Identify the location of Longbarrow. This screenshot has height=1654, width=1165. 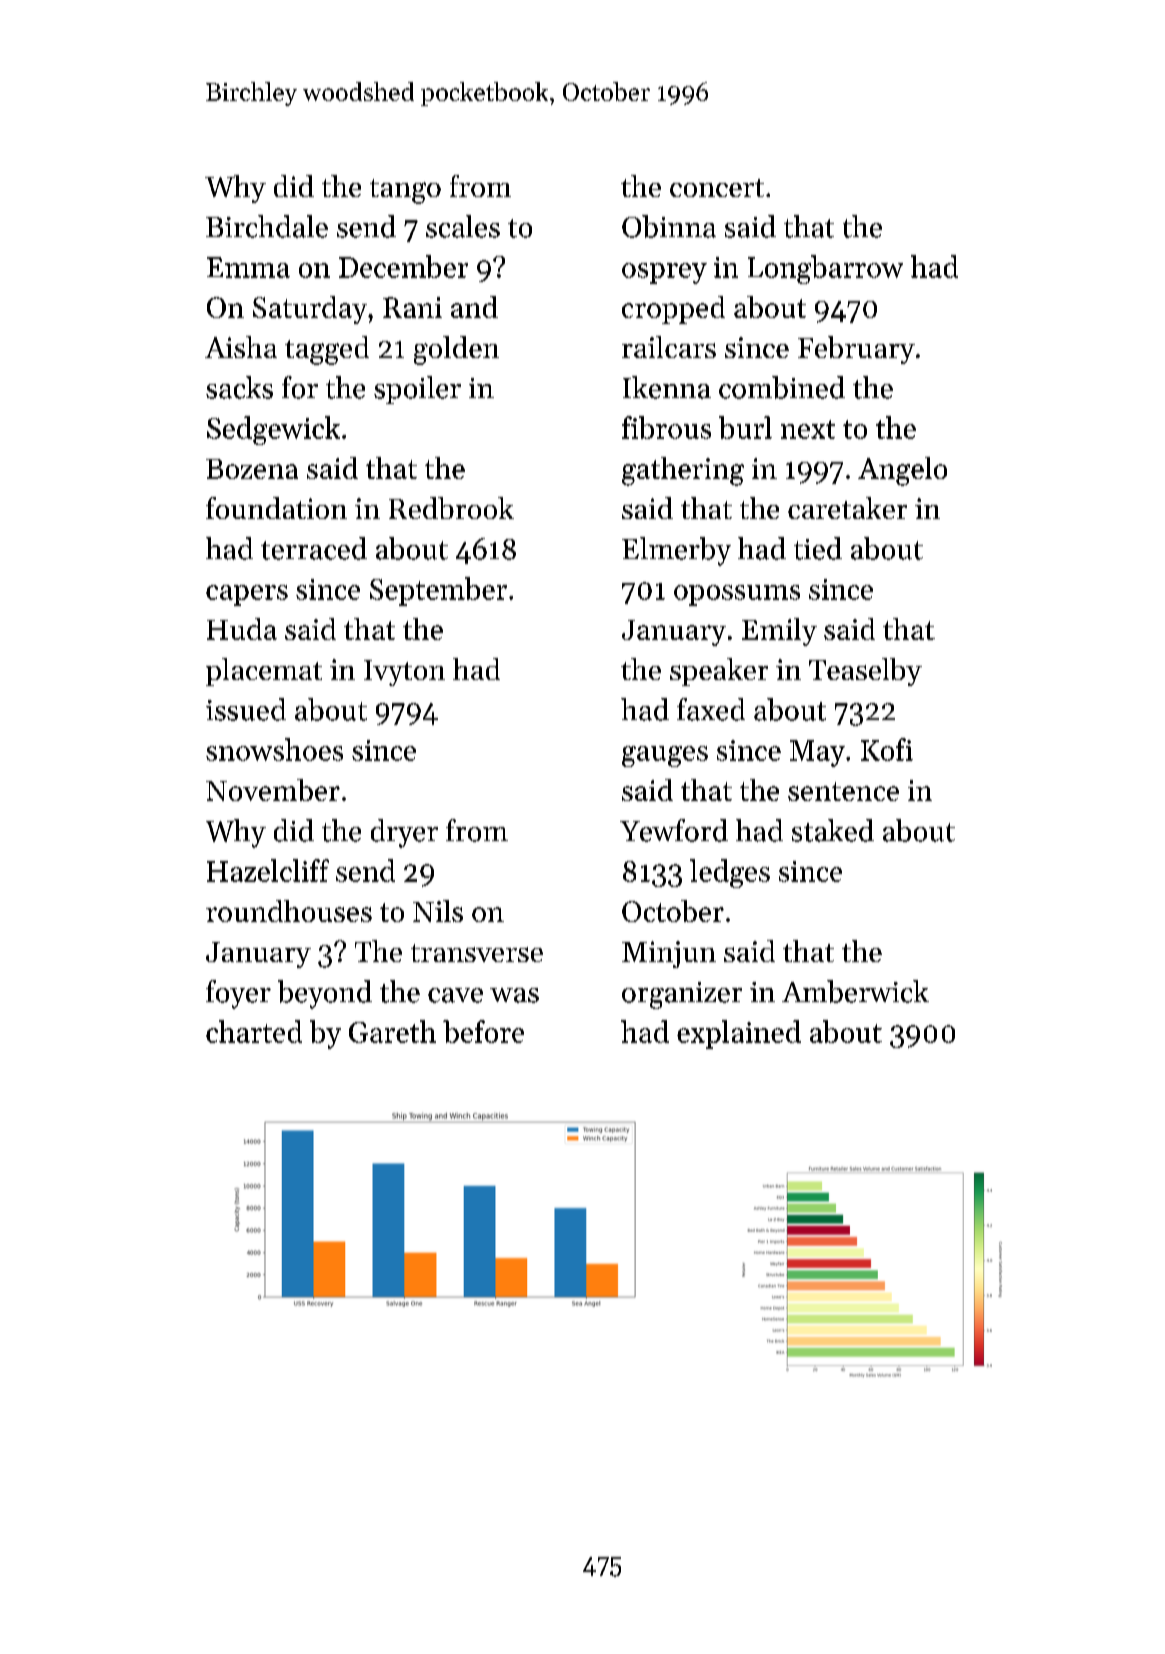
(825, 269).
